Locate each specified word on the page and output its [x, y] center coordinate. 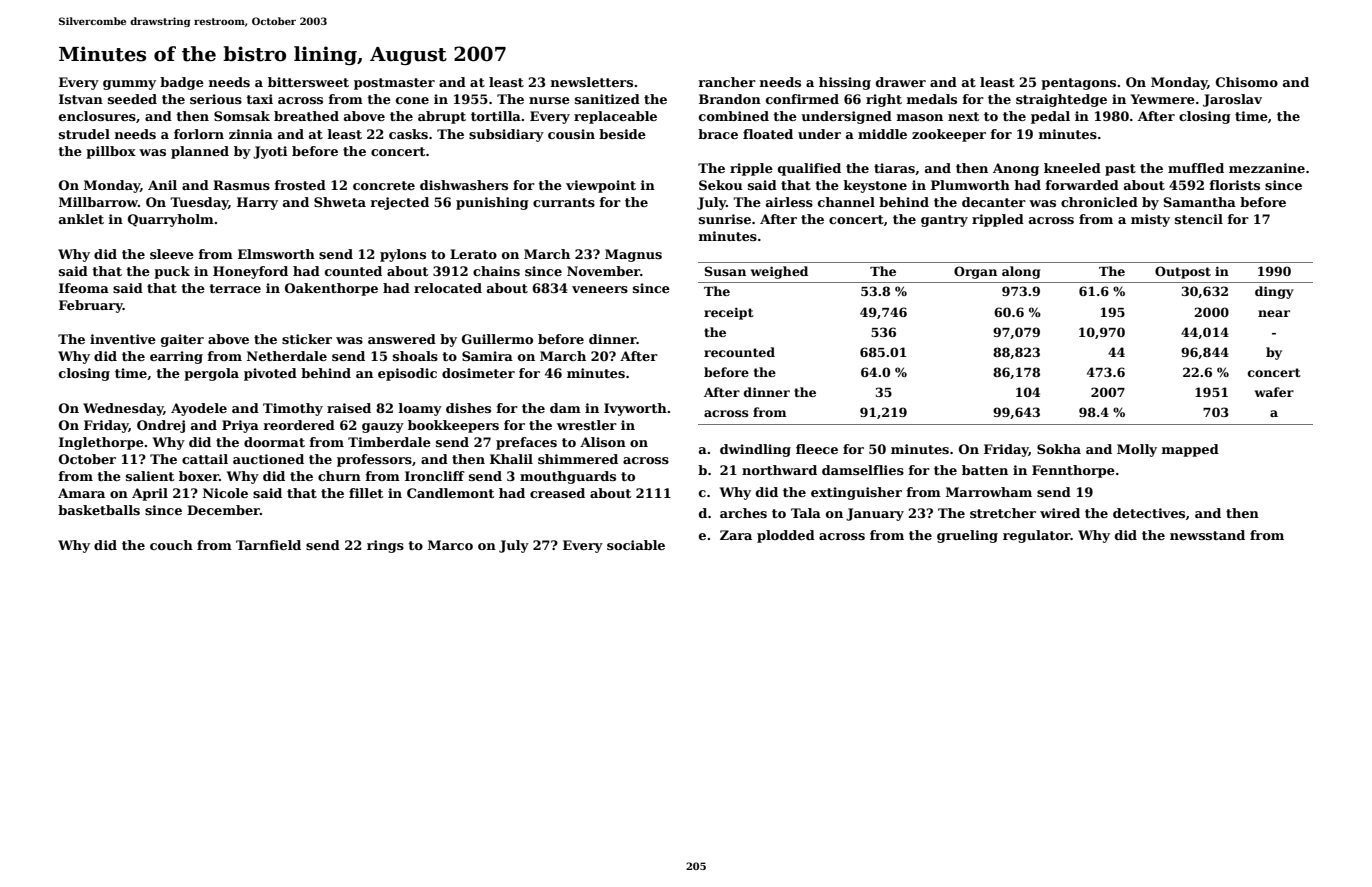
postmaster [394, 84]
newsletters [591, 82]
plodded [786, 536]
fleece [817, 449]
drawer [901, 82]
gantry [944, 221]
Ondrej [161, 426]
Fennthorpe [1073, 471]
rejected [399, 203]
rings [385, 546]
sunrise [725, 219]
